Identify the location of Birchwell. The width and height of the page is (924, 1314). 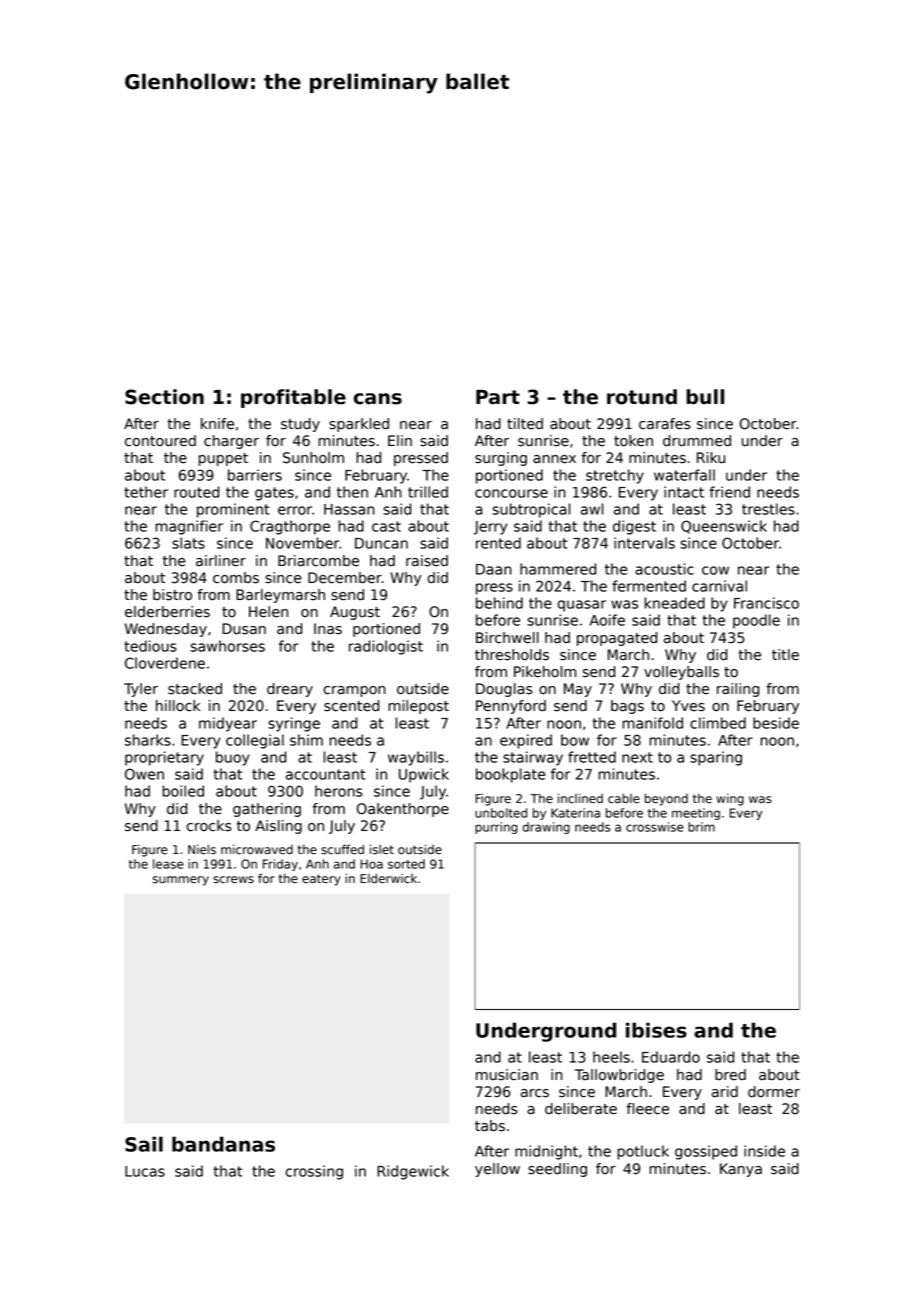
(507, 638).
